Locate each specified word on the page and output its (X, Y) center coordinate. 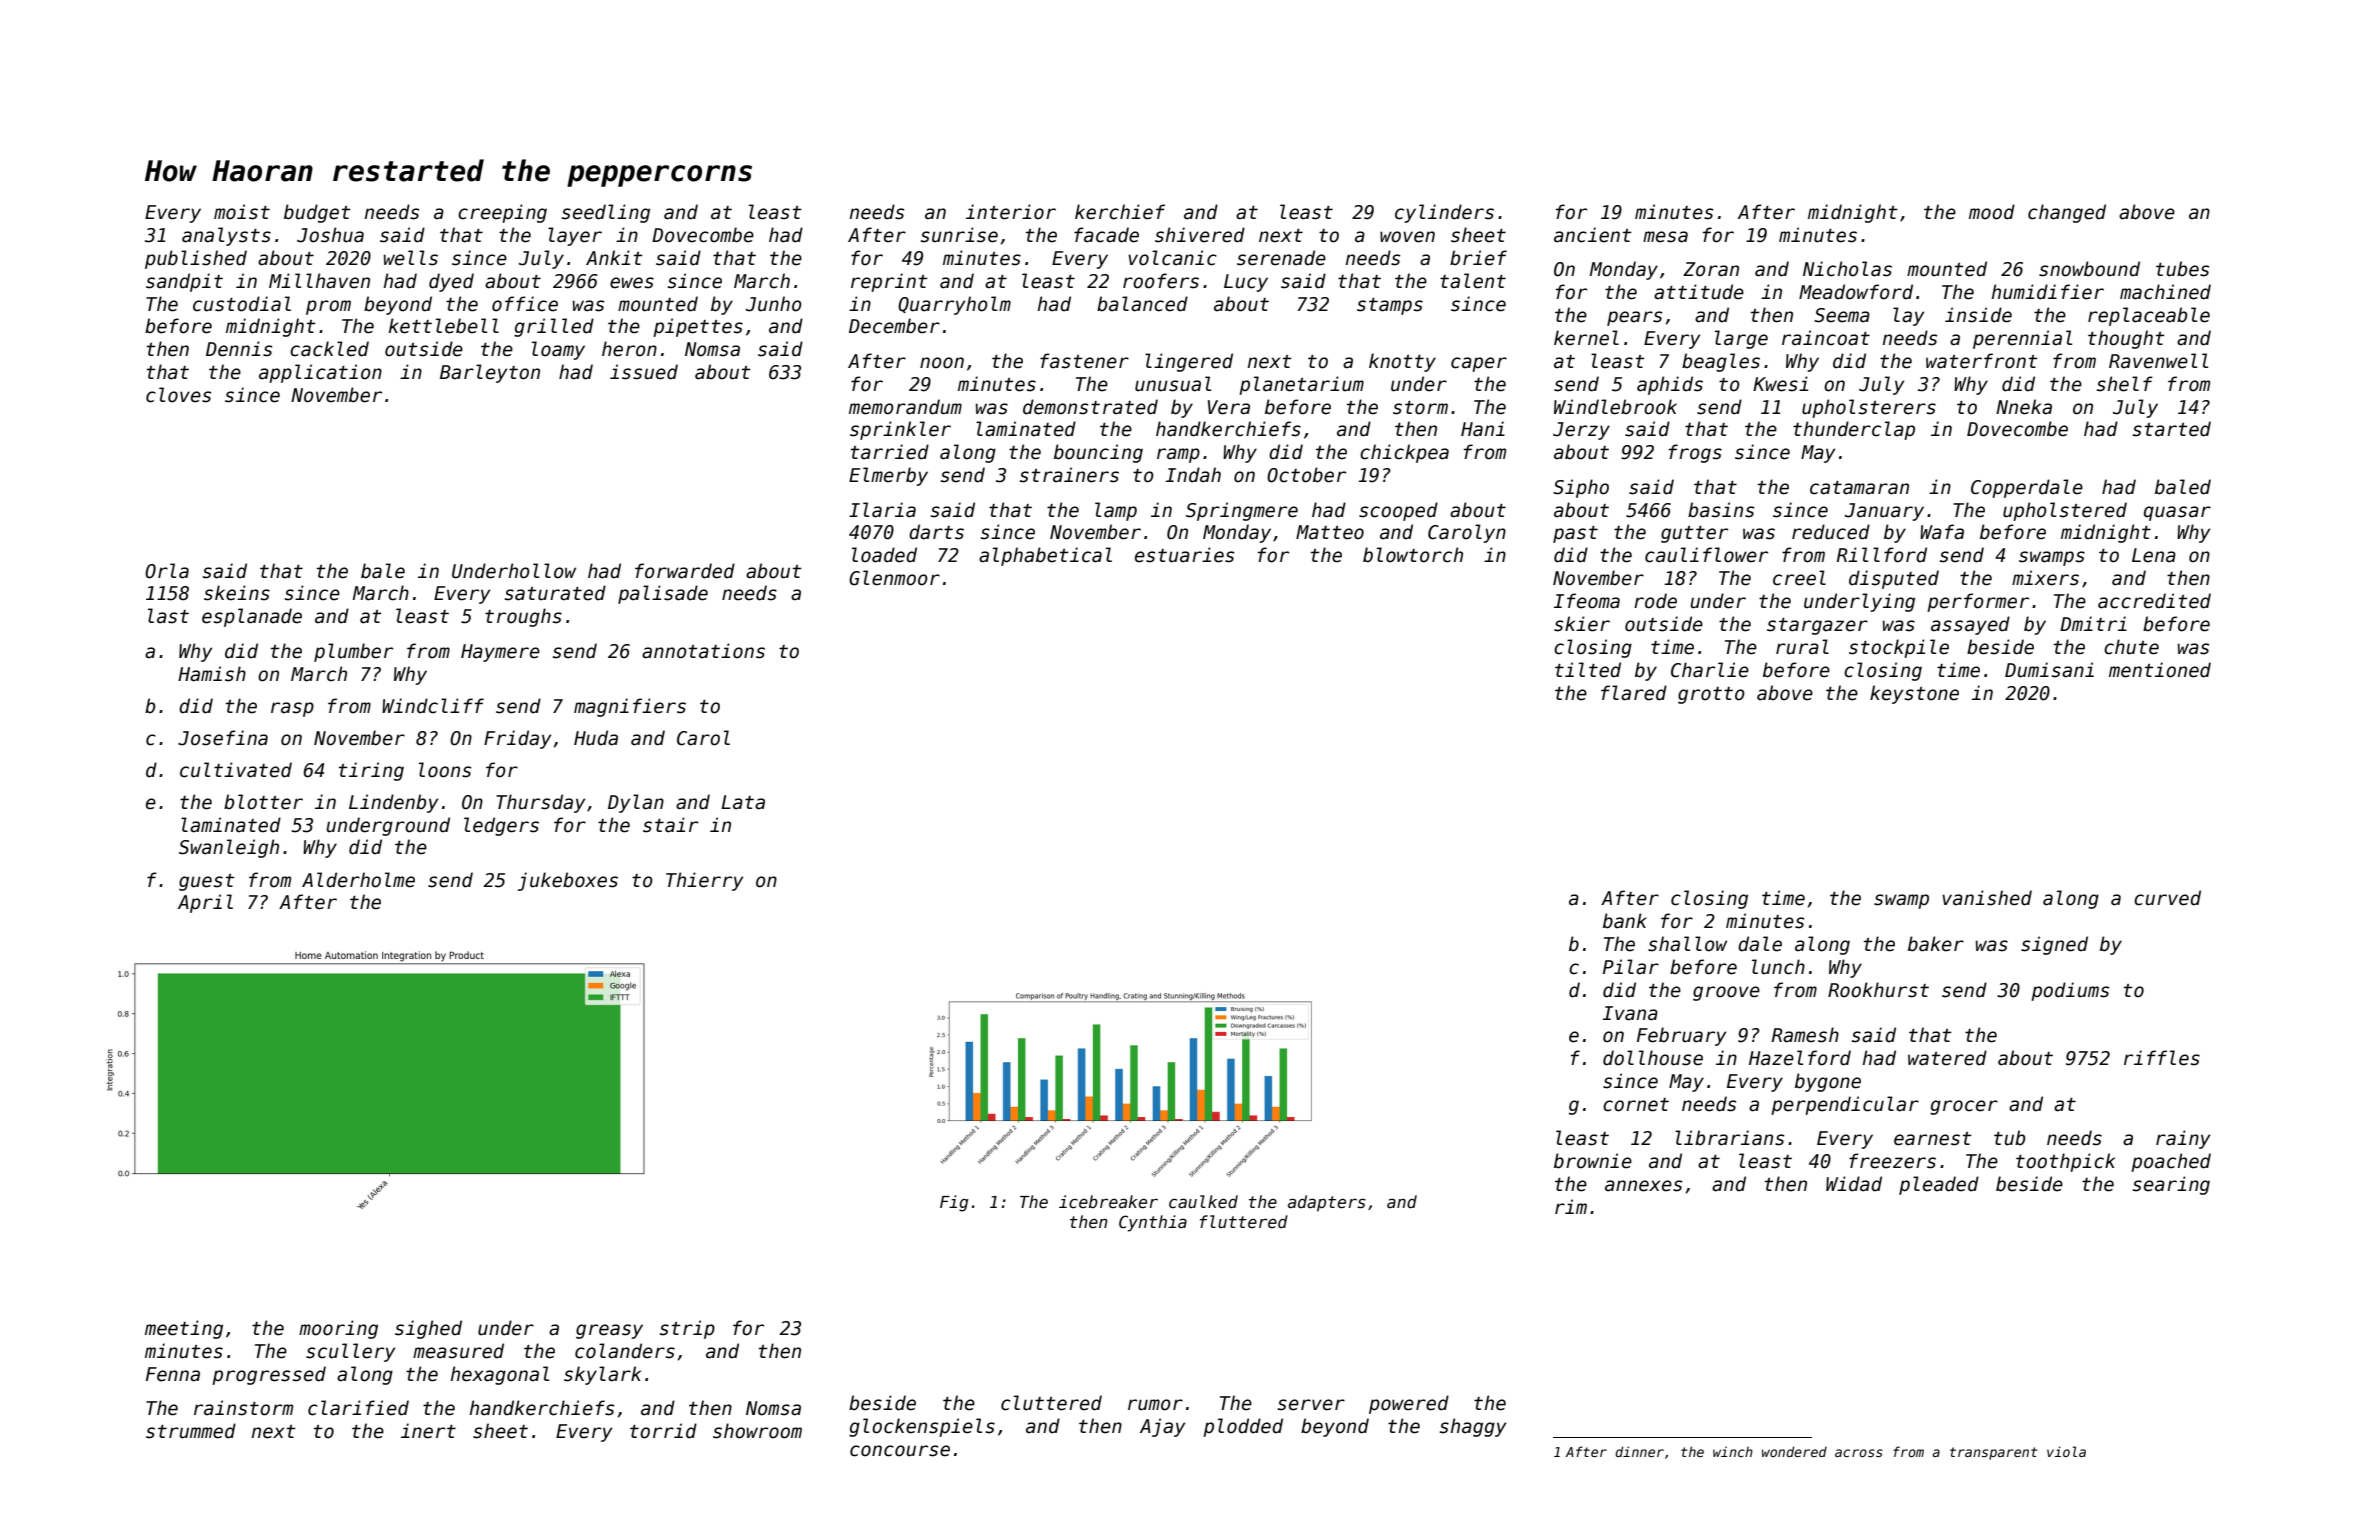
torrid (663, 1431)
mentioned (2160, 670)
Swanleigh (229, 848)
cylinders (1444, 213)
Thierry (704, 881)
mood (1992, 212)
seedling (606, 213)
